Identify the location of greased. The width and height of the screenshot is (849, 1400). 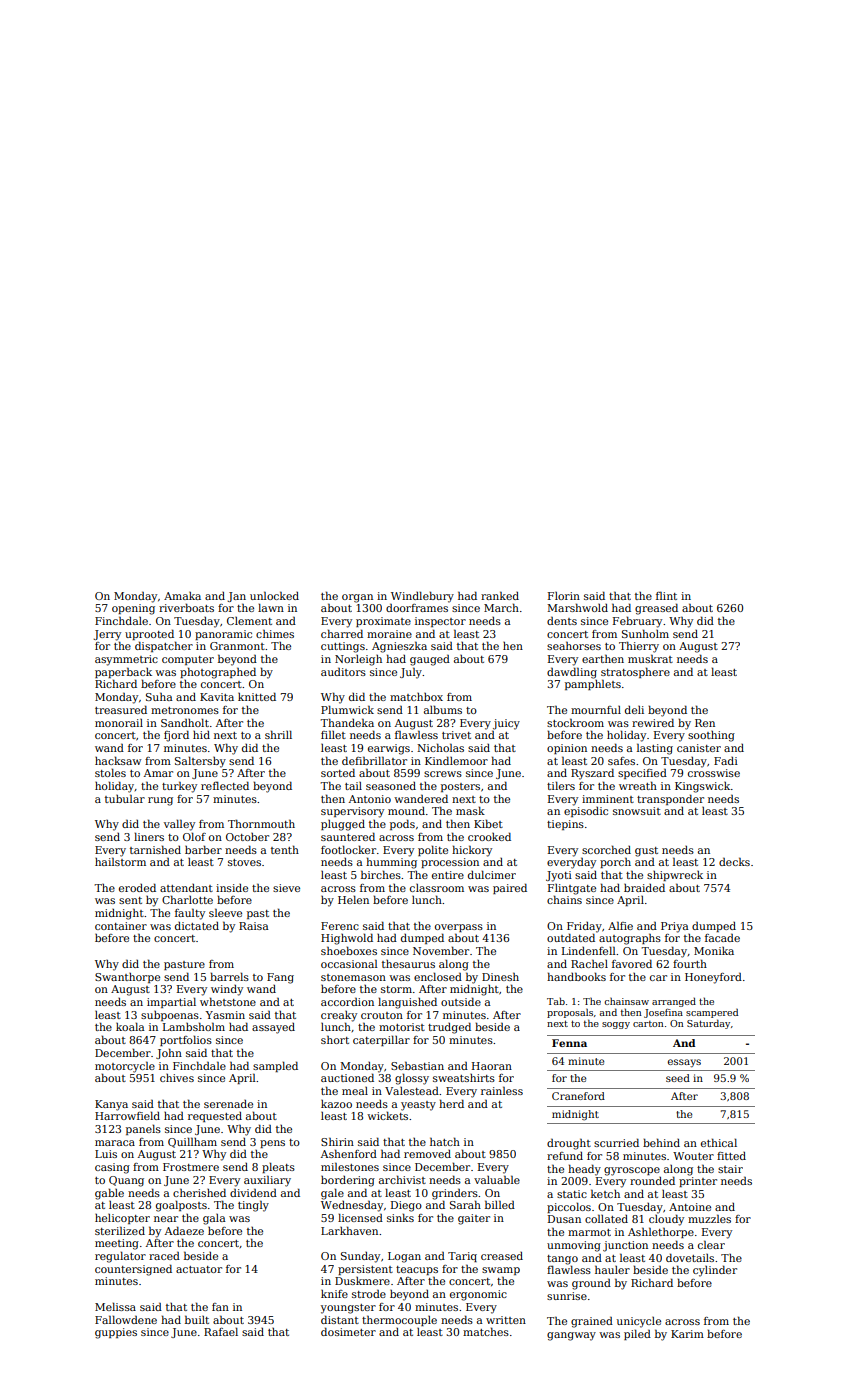
(656, 609).
